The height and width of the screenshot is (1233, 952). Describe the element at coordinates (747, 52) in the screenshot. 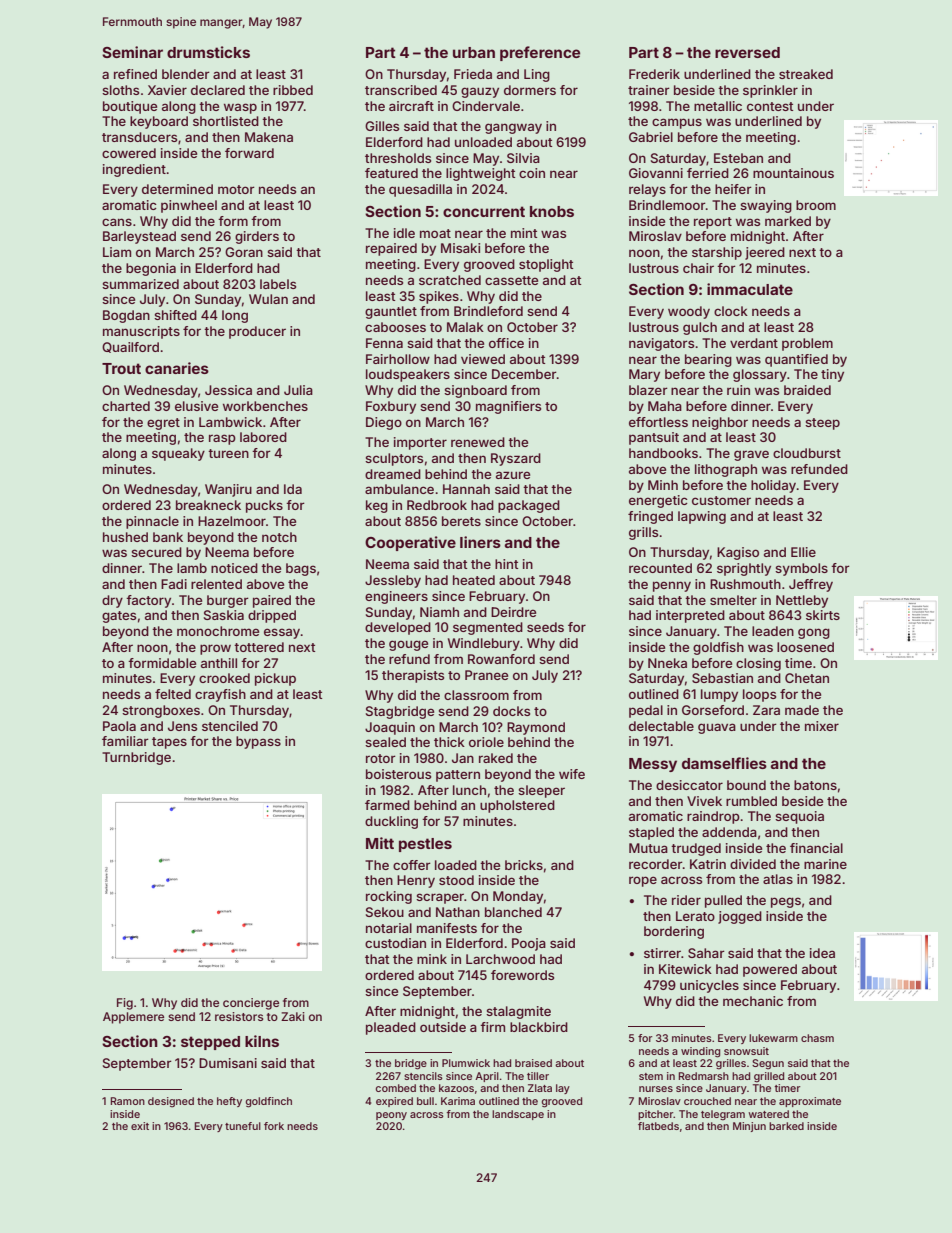

I see `reversed` at that location.
